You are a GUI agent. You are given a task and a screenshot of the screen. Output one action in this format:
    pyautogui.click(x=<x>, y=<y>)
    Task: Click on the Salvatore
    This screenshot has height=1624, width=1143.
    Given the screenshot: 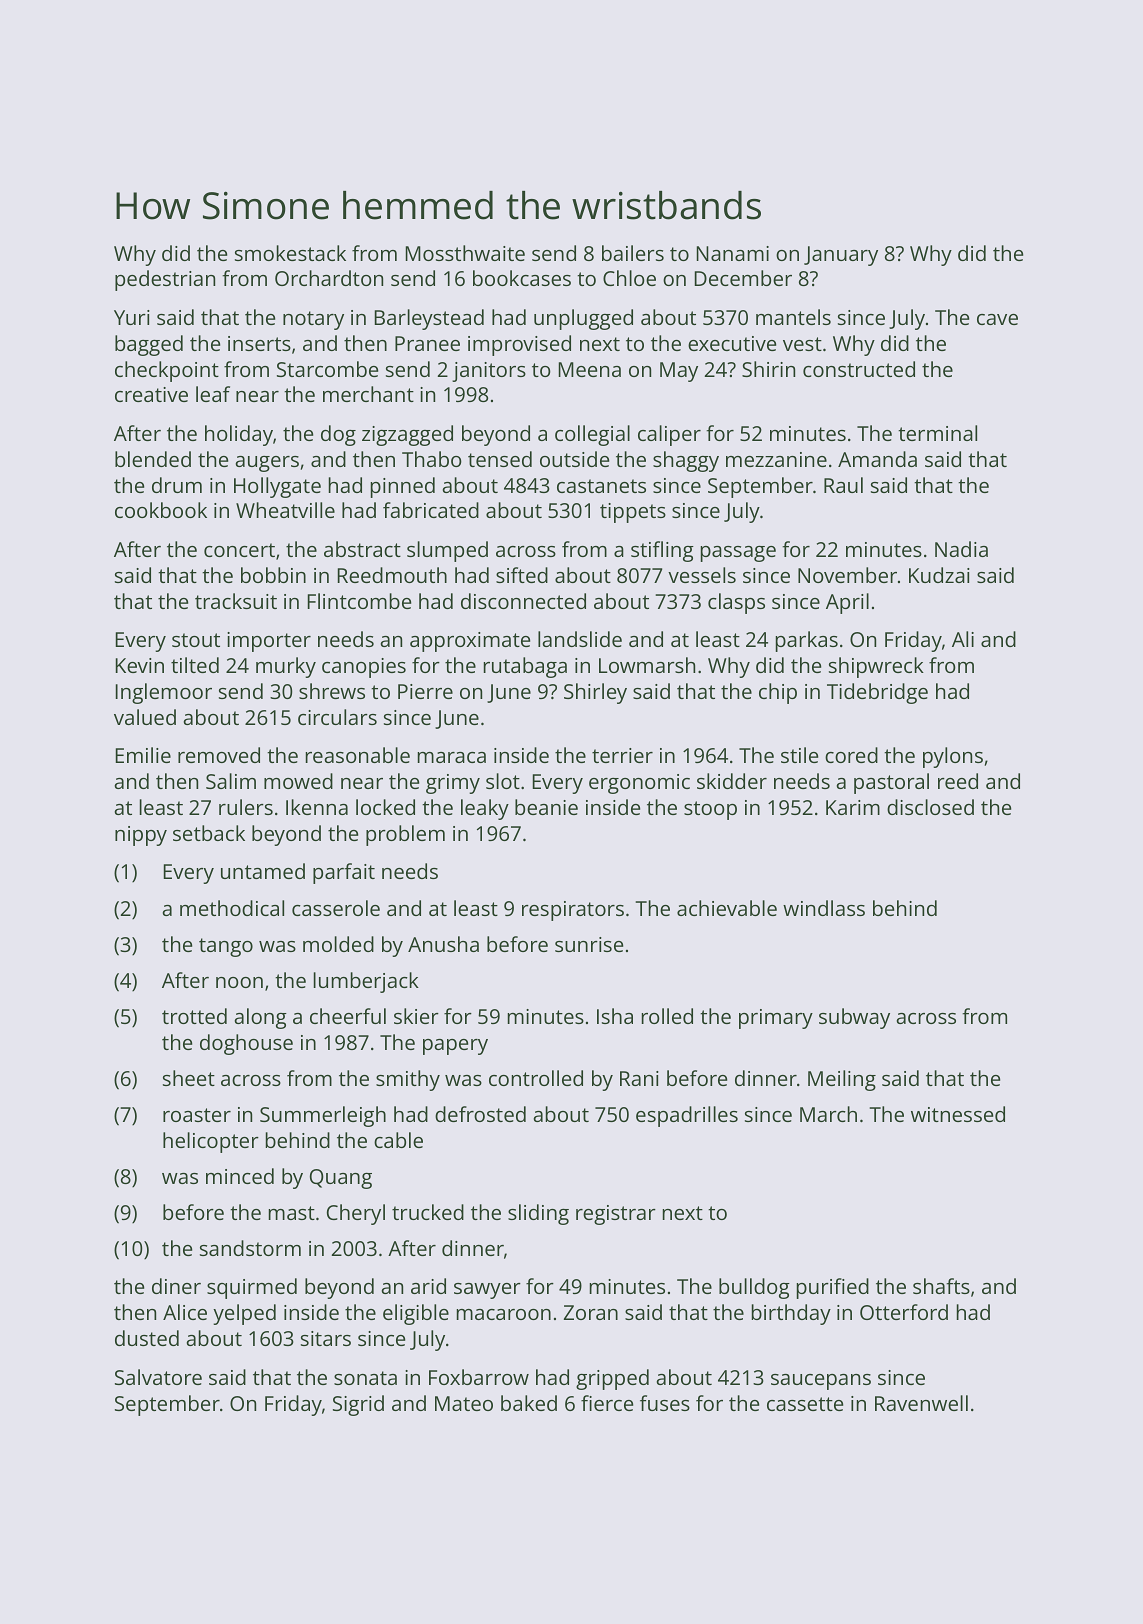 What is the action you would take?
    pyautogui.click(x=158, y=1377)
